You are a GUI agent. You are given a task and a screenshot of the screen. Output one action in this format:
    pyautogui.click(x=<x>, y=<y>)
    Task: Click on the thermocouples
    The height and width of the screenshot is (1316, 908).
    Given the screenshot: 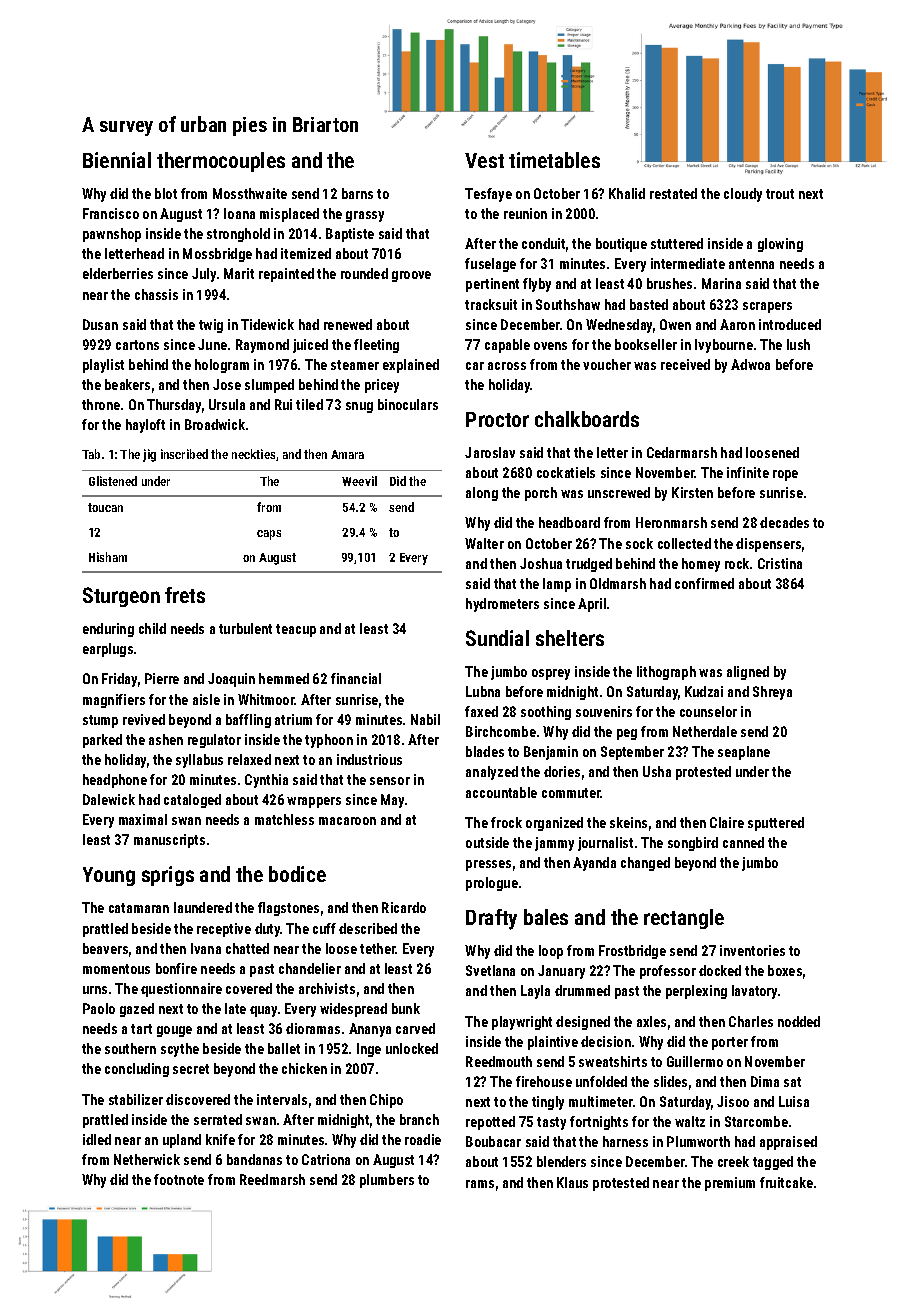 What is the action you would take?
    pyautogui.click(x=221, y=162)
